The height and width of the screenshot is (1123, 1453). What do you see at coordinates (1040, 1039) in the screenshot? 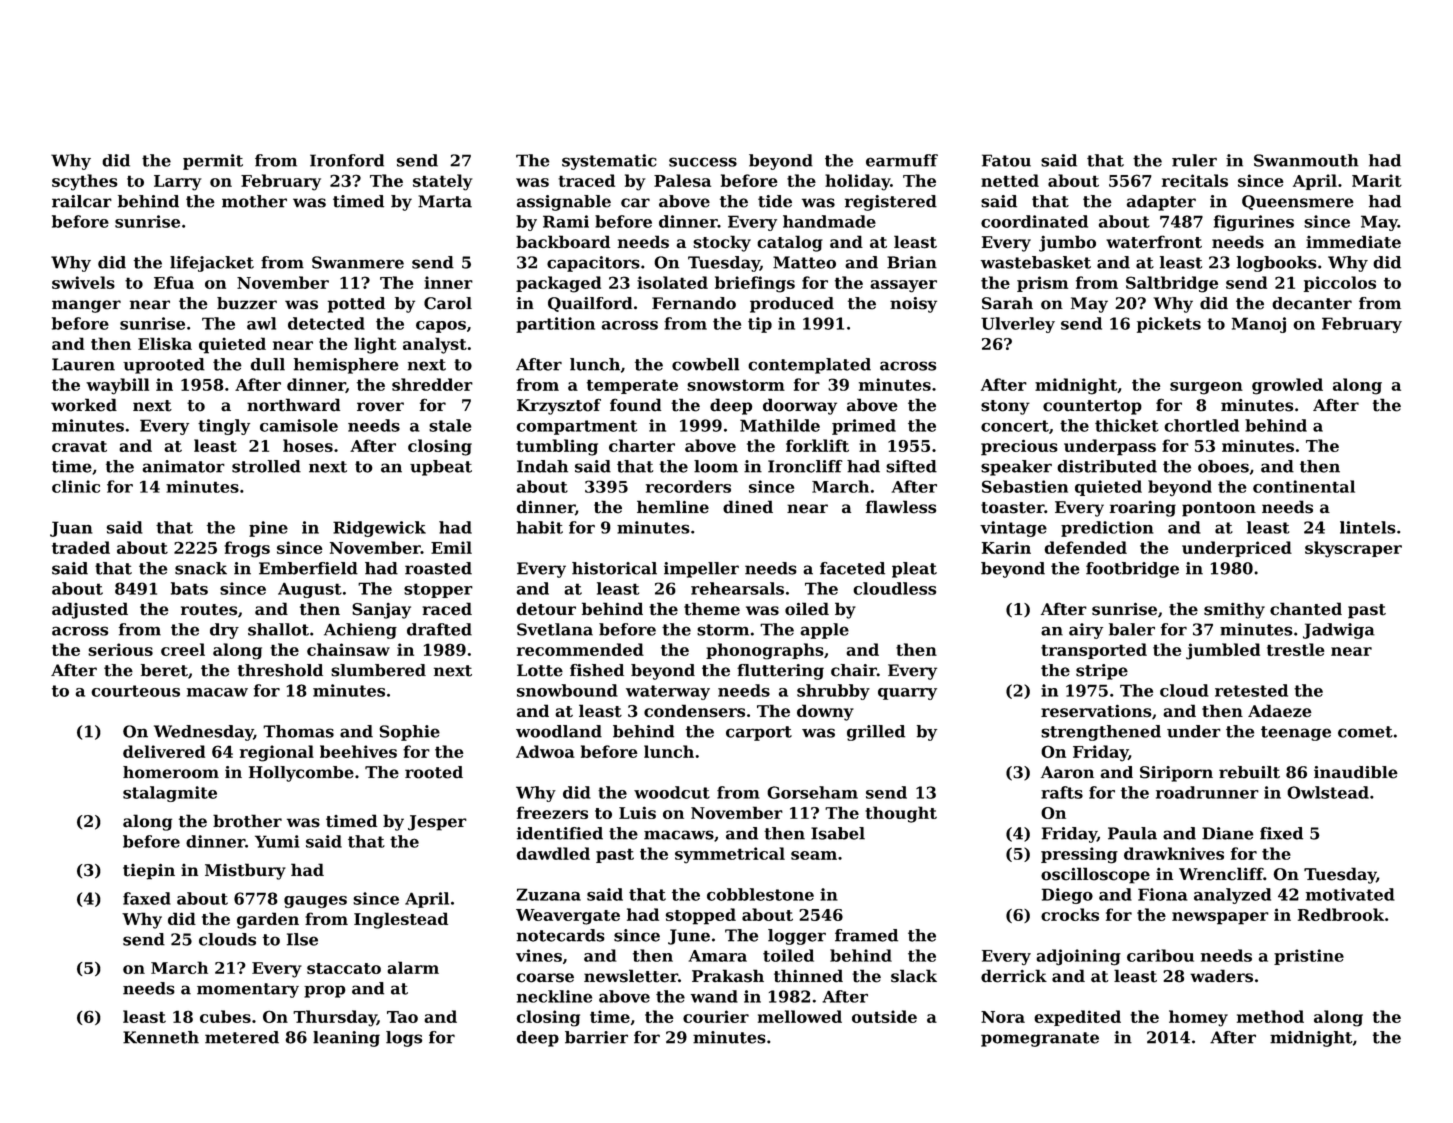
I see `pomegranate` at bounding box center [1040, 1039].
